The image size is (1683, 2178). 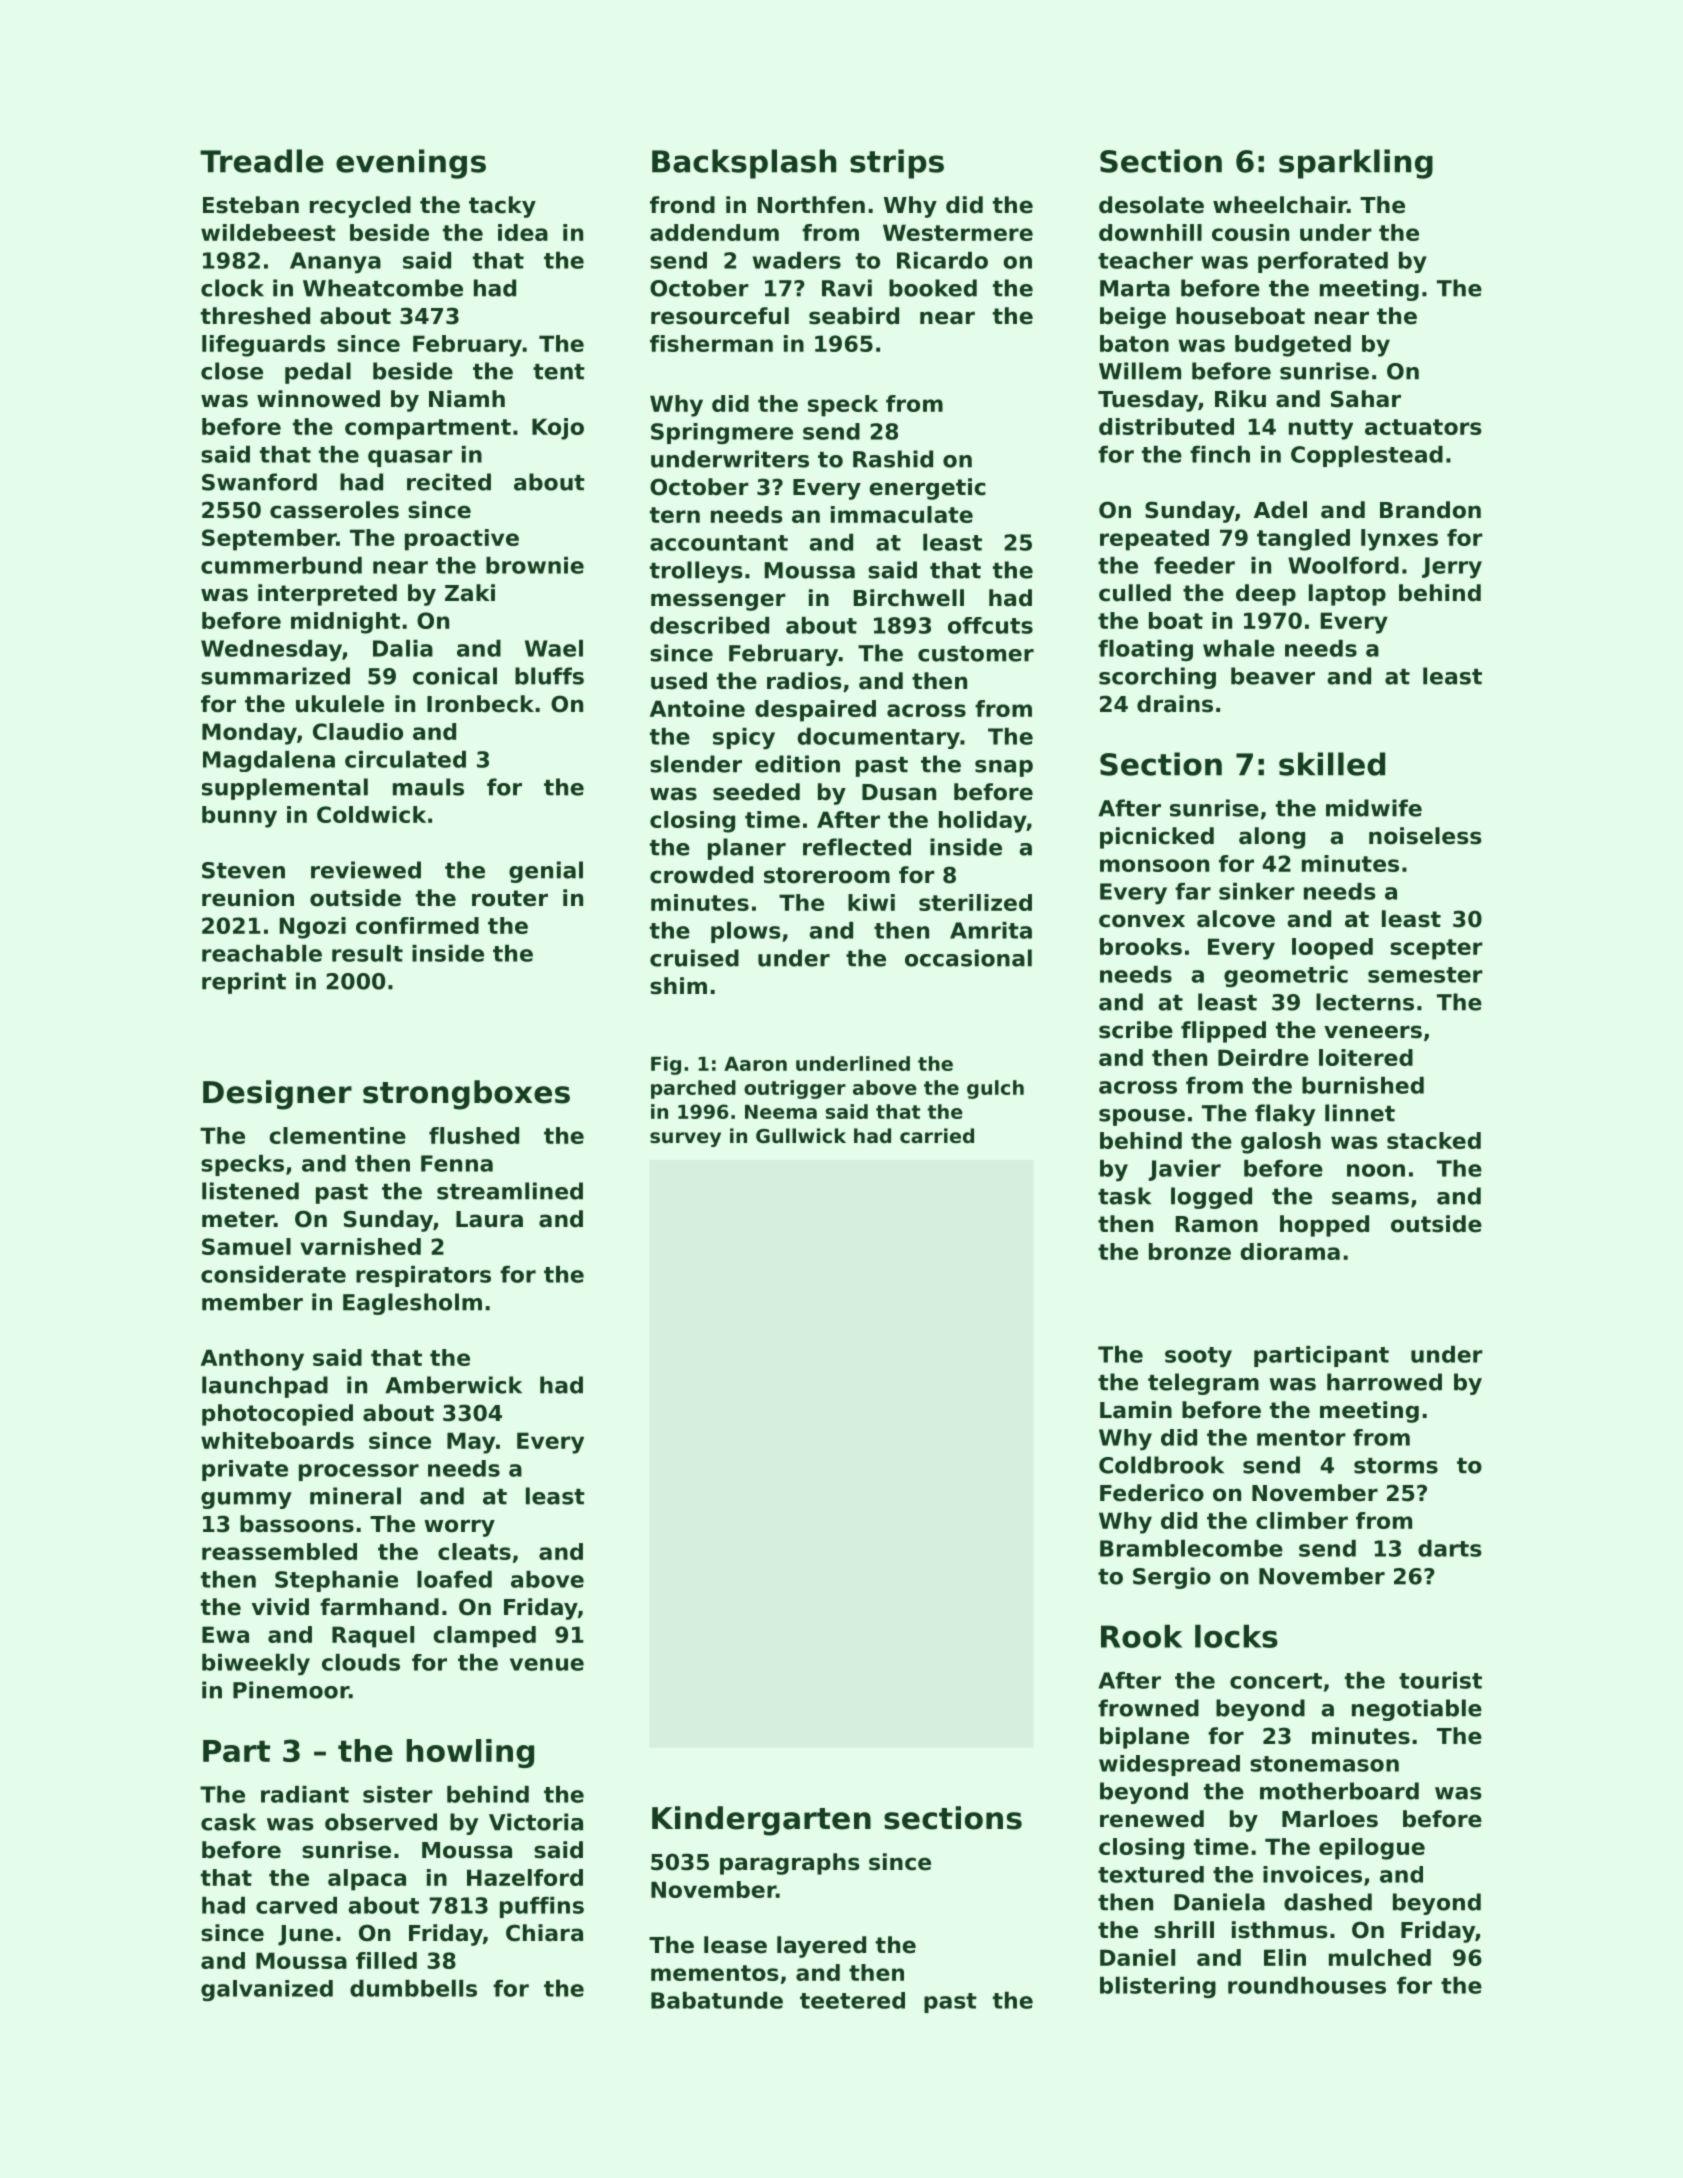 I want to click on strongboxes, so click(x=466, y=1095).
